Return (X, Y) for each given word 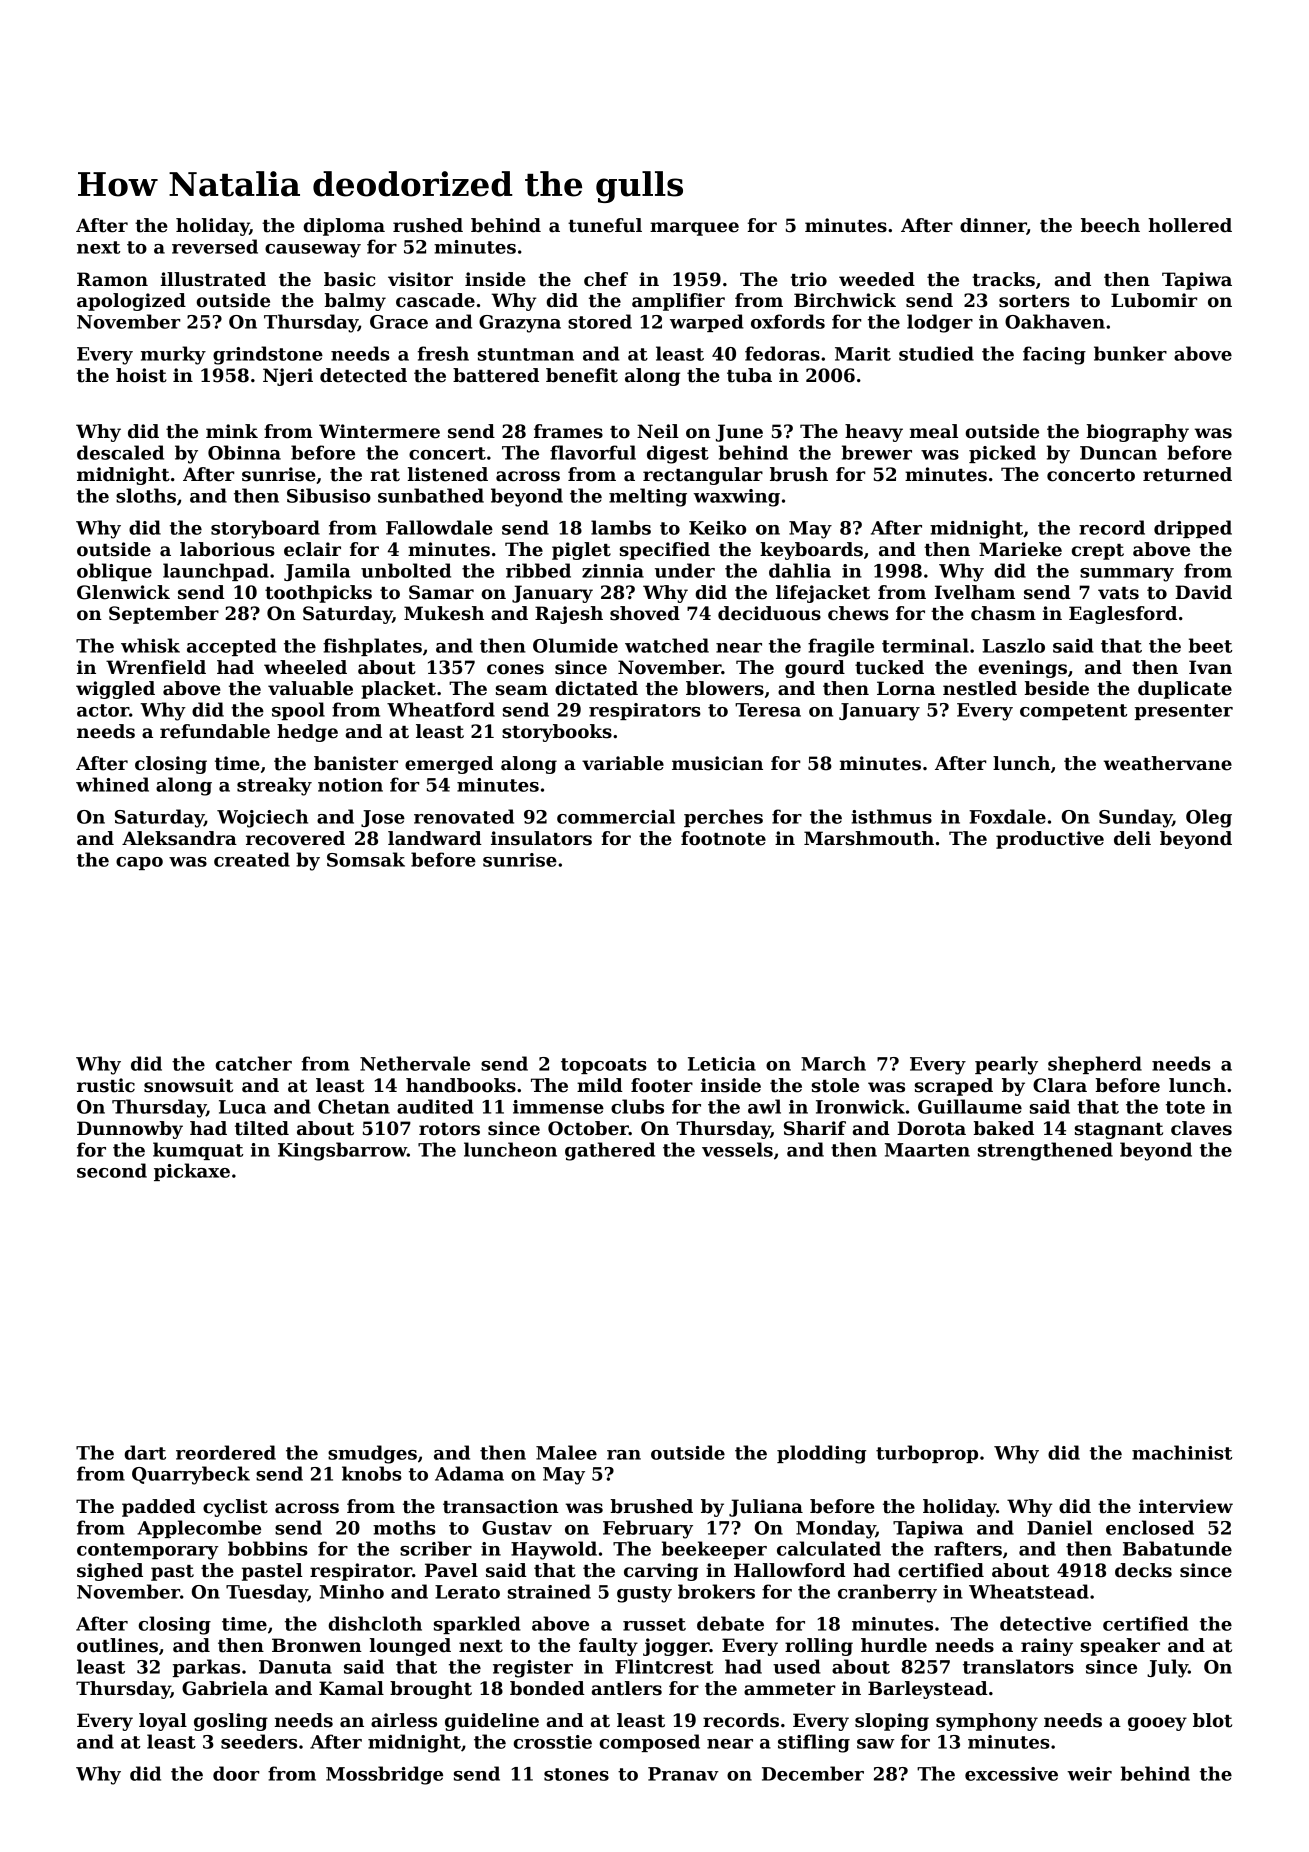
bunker (1130, 353)
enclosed (1150, 1527)
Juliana (766, 1508)
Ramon (112, 279)
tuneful (605, 225)
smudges (372, 1454)
